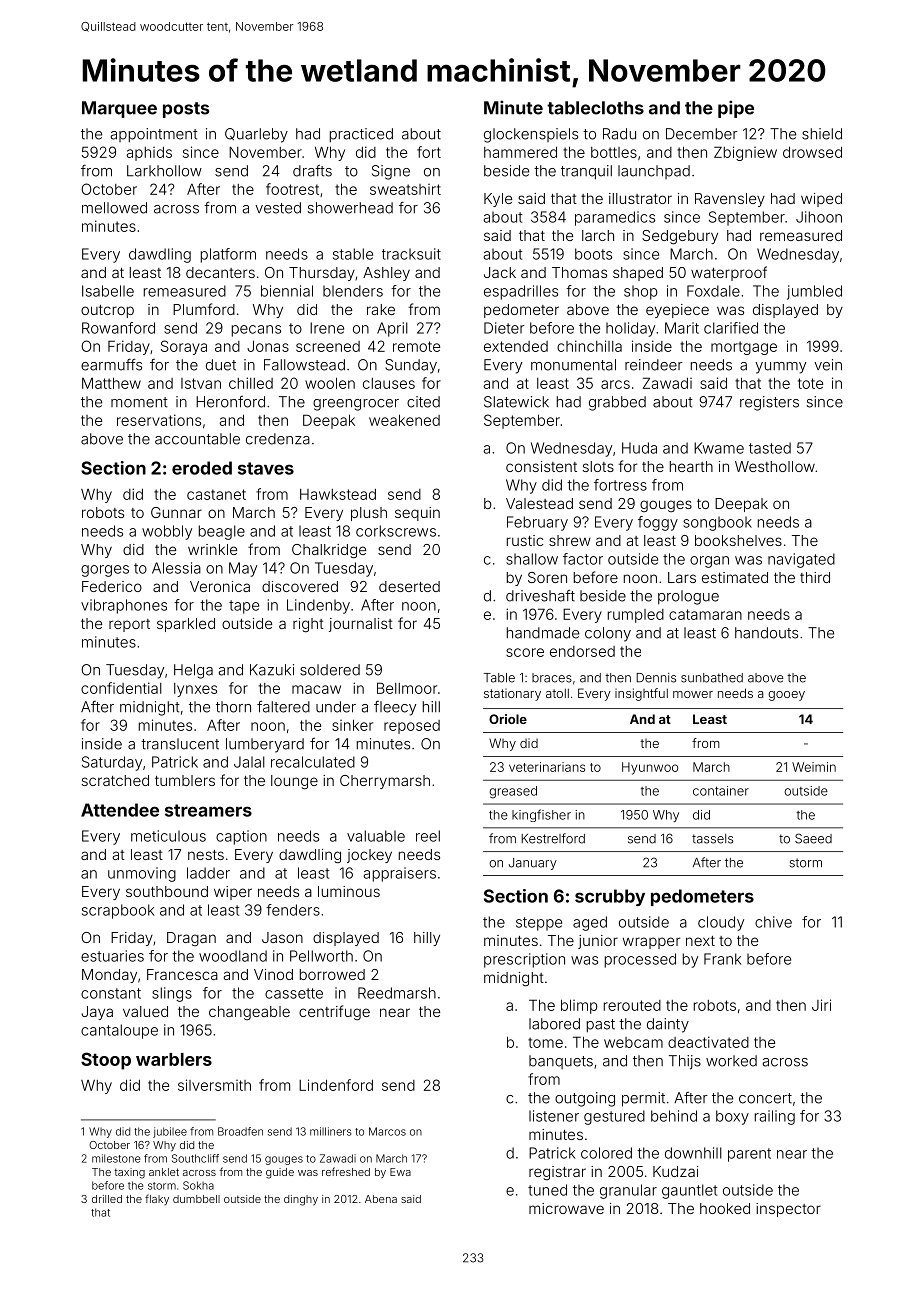 This document has width=924, height=1308. What do you see at coordinates (736, 109) in the document?
I see `pipe` at bounding box center [736, 109].
